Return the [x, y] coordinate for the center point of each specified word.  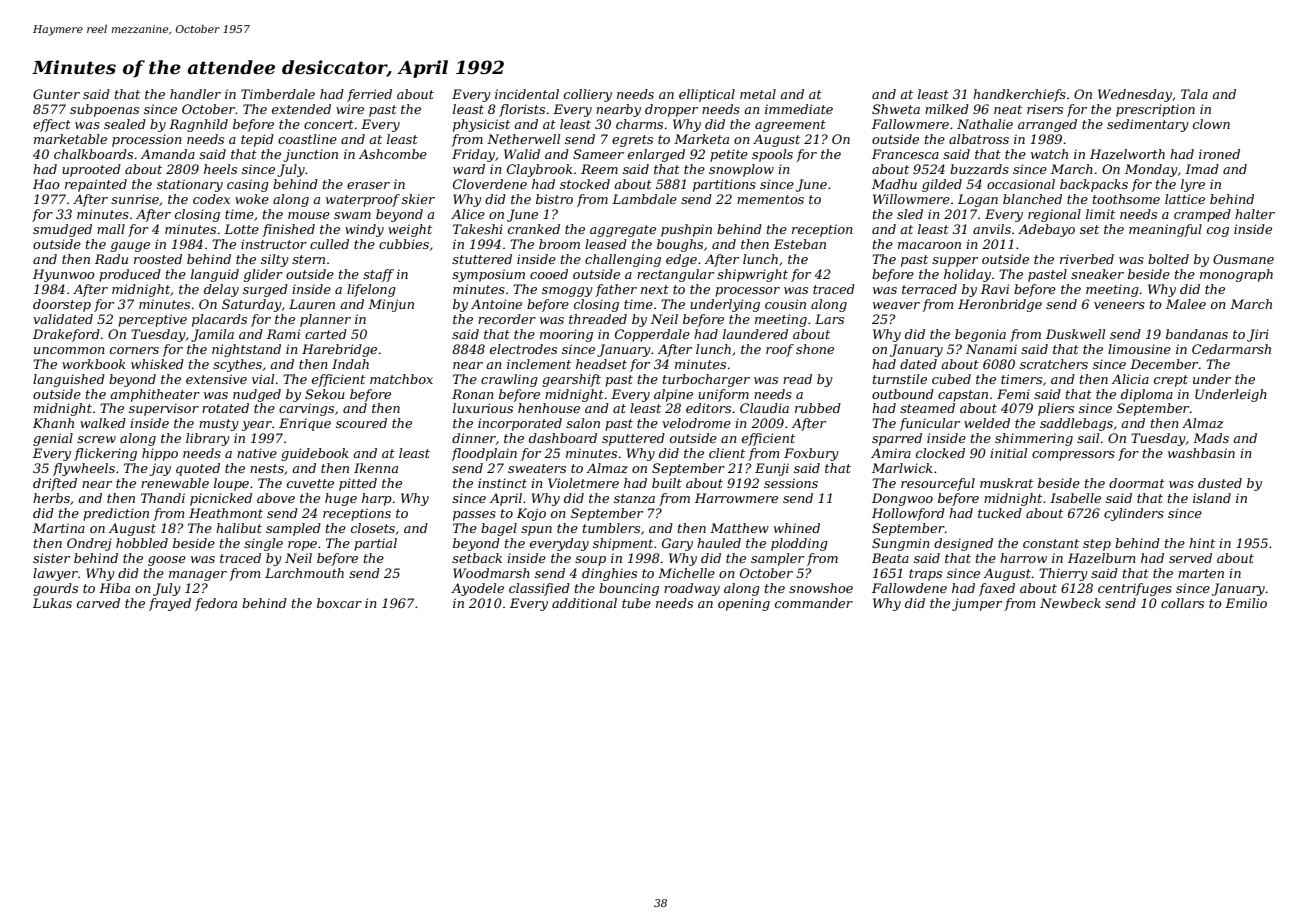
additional [584, 603]
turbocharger [706, 380]
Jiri [1258, 335]
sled [910, 214]
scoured [361, 423]
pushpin [686, 230]
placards [219, 320]
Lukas [52, 603]
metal [758, 94]
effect [52, 125]
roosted [158, 259]
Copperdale [652, 335]
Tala [1194, 94]
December [1164, 364]
